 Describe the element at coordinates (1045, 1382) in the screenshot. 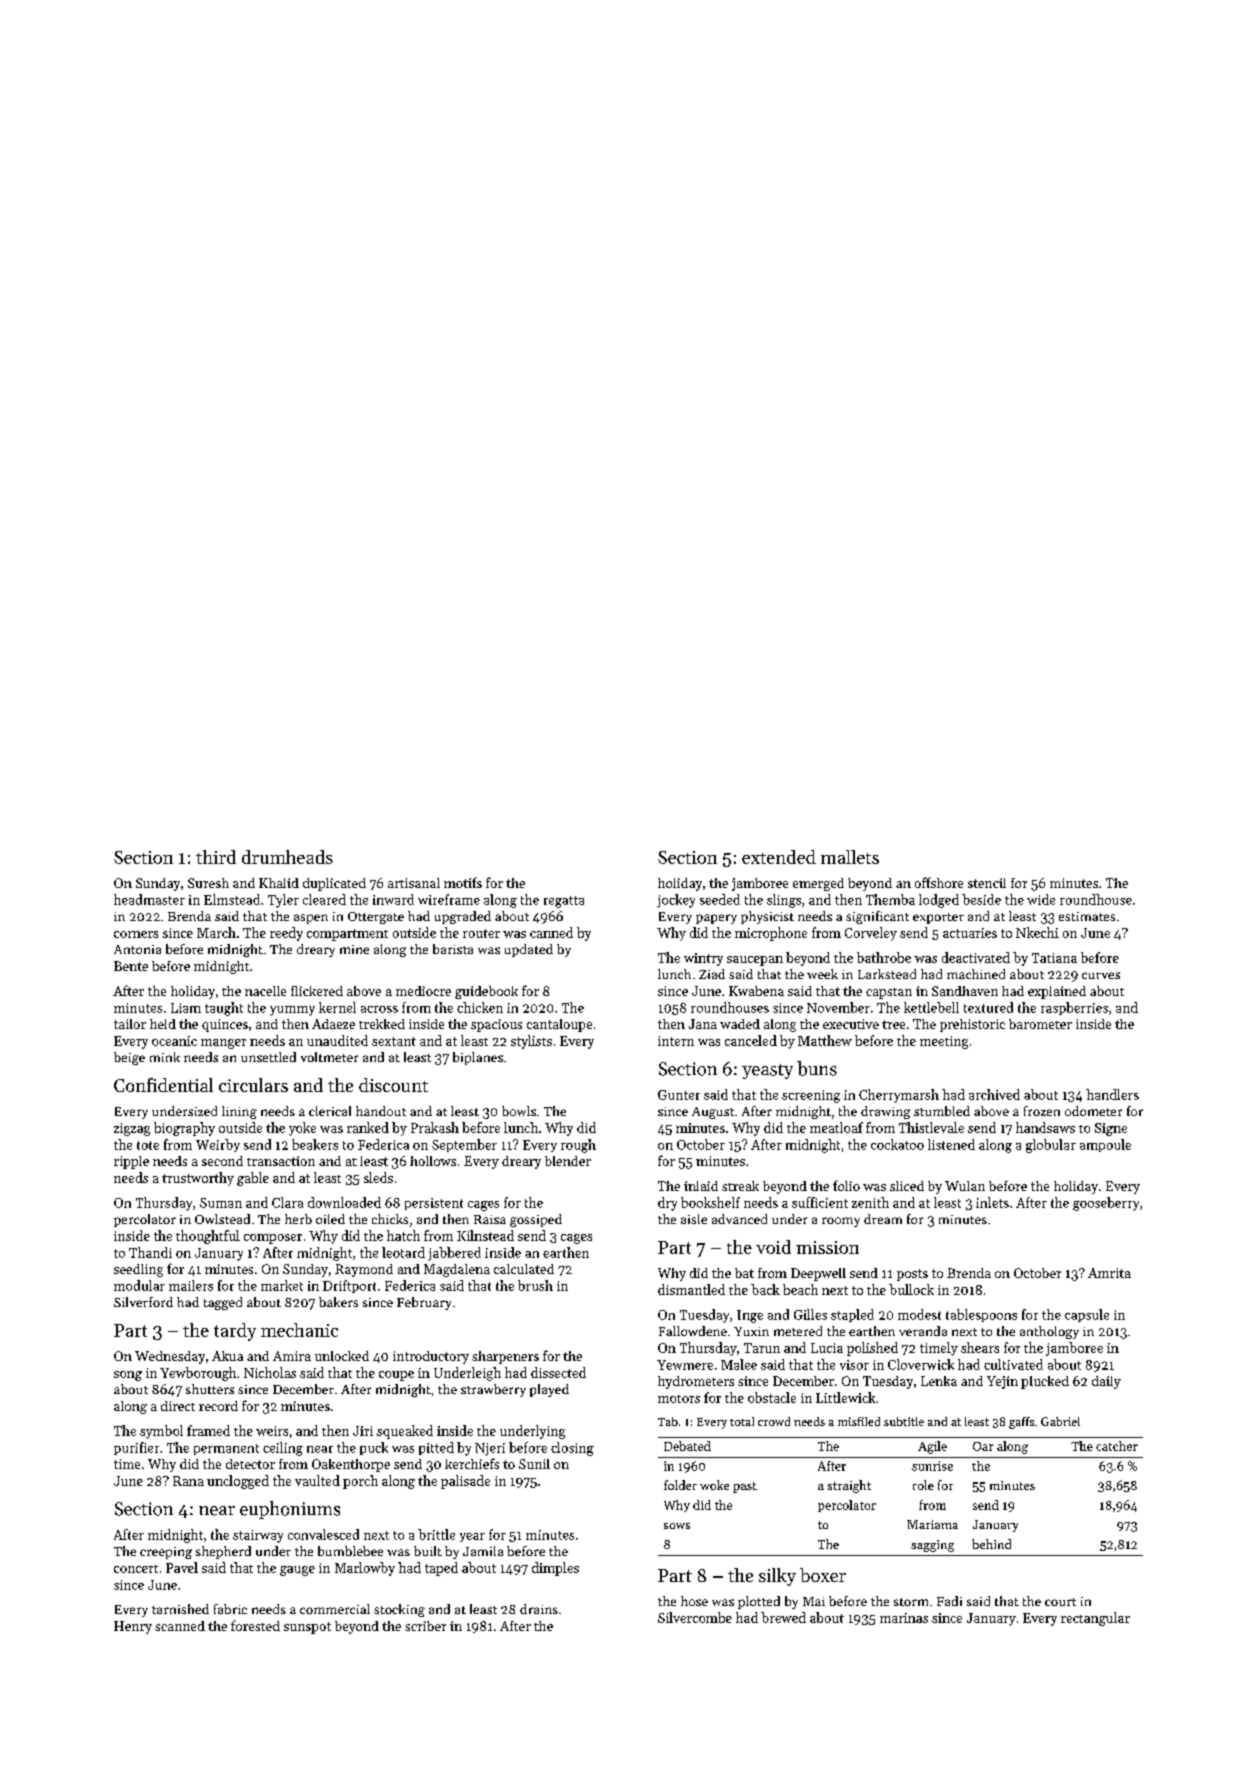

I see `plucked` at that location.
